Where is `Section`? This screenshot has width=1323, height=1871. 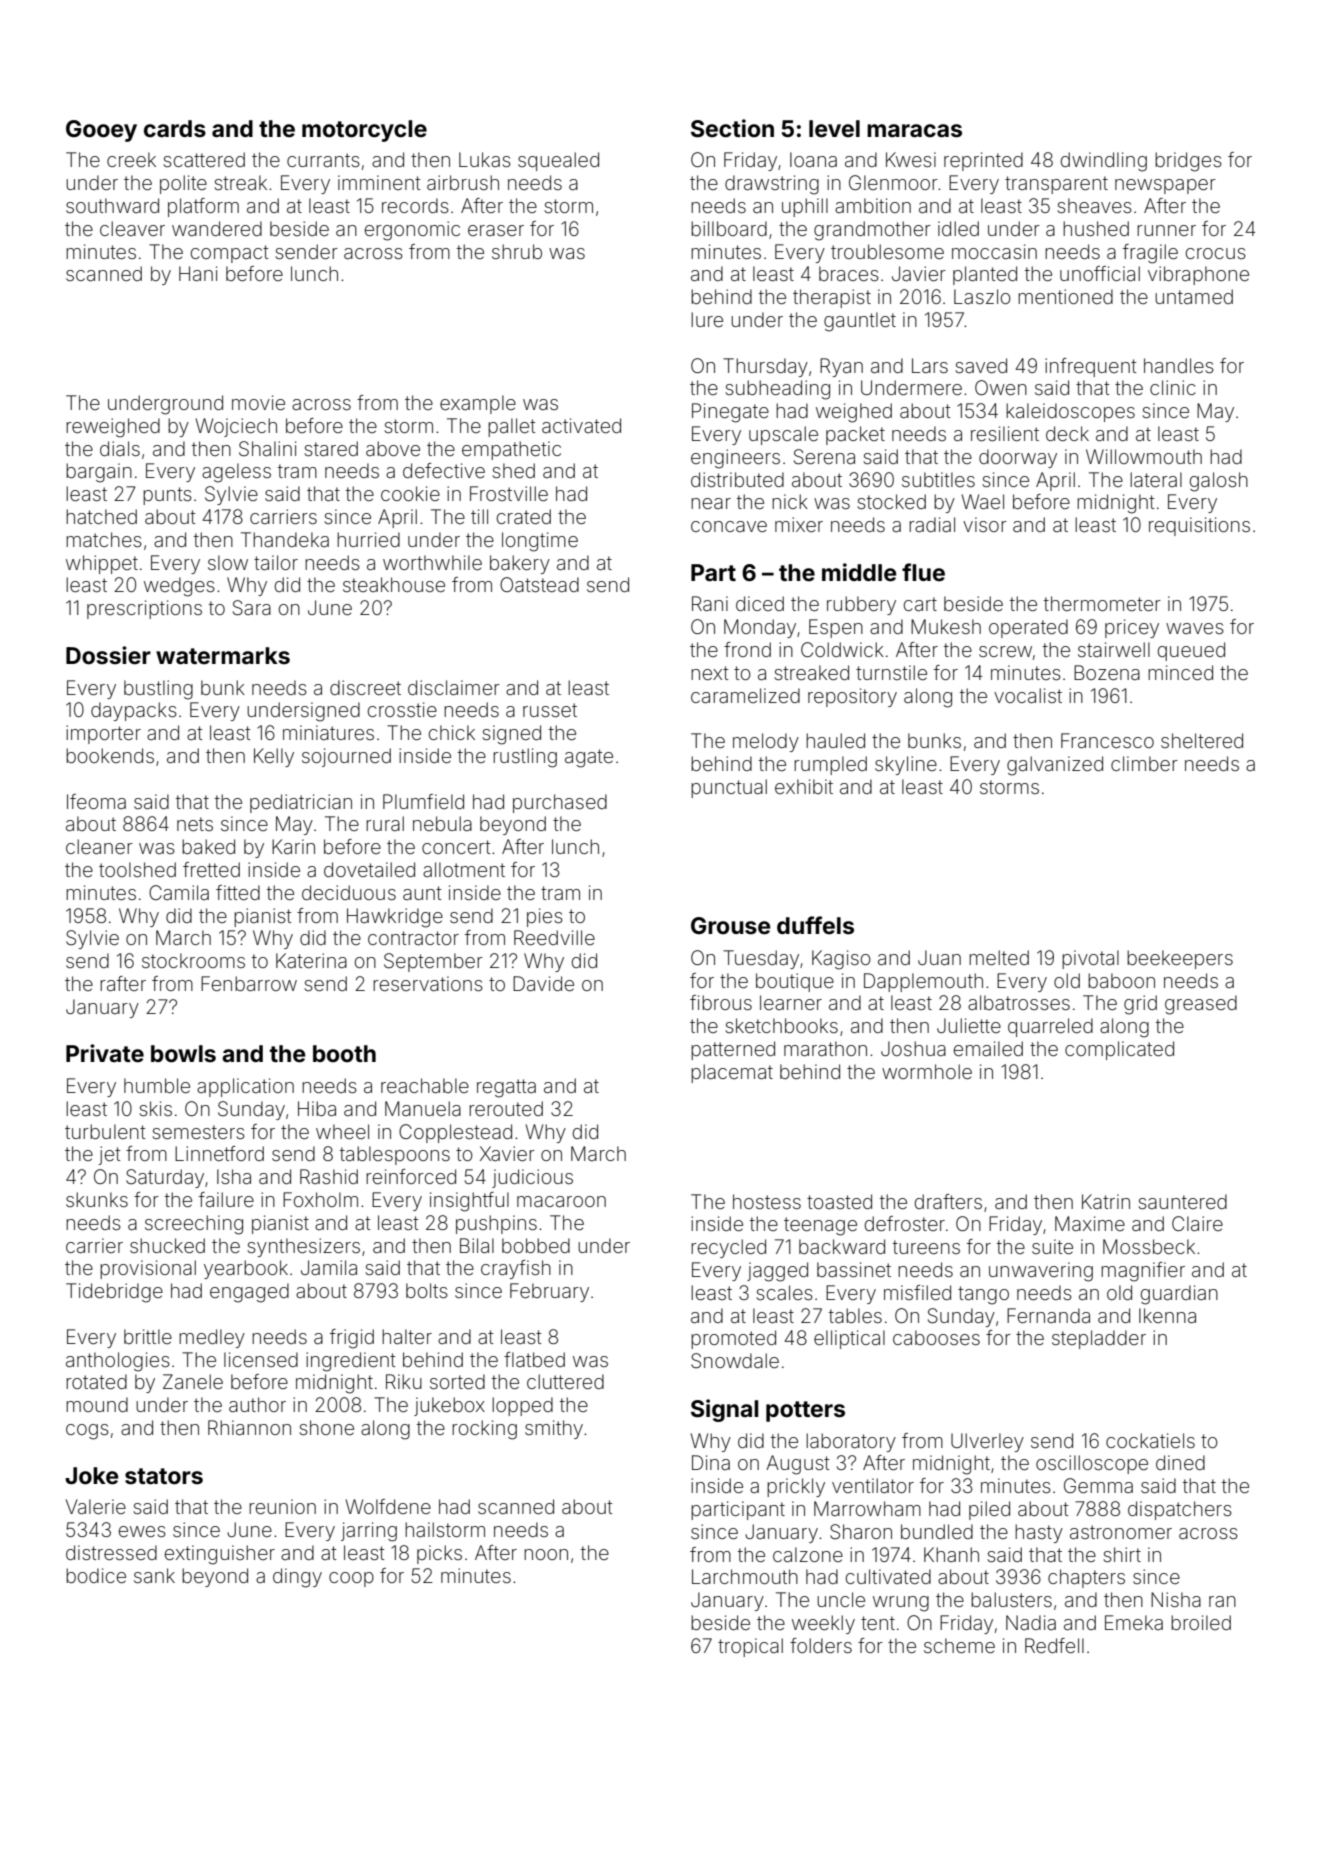 Section is located at coordinates (732, 128).
